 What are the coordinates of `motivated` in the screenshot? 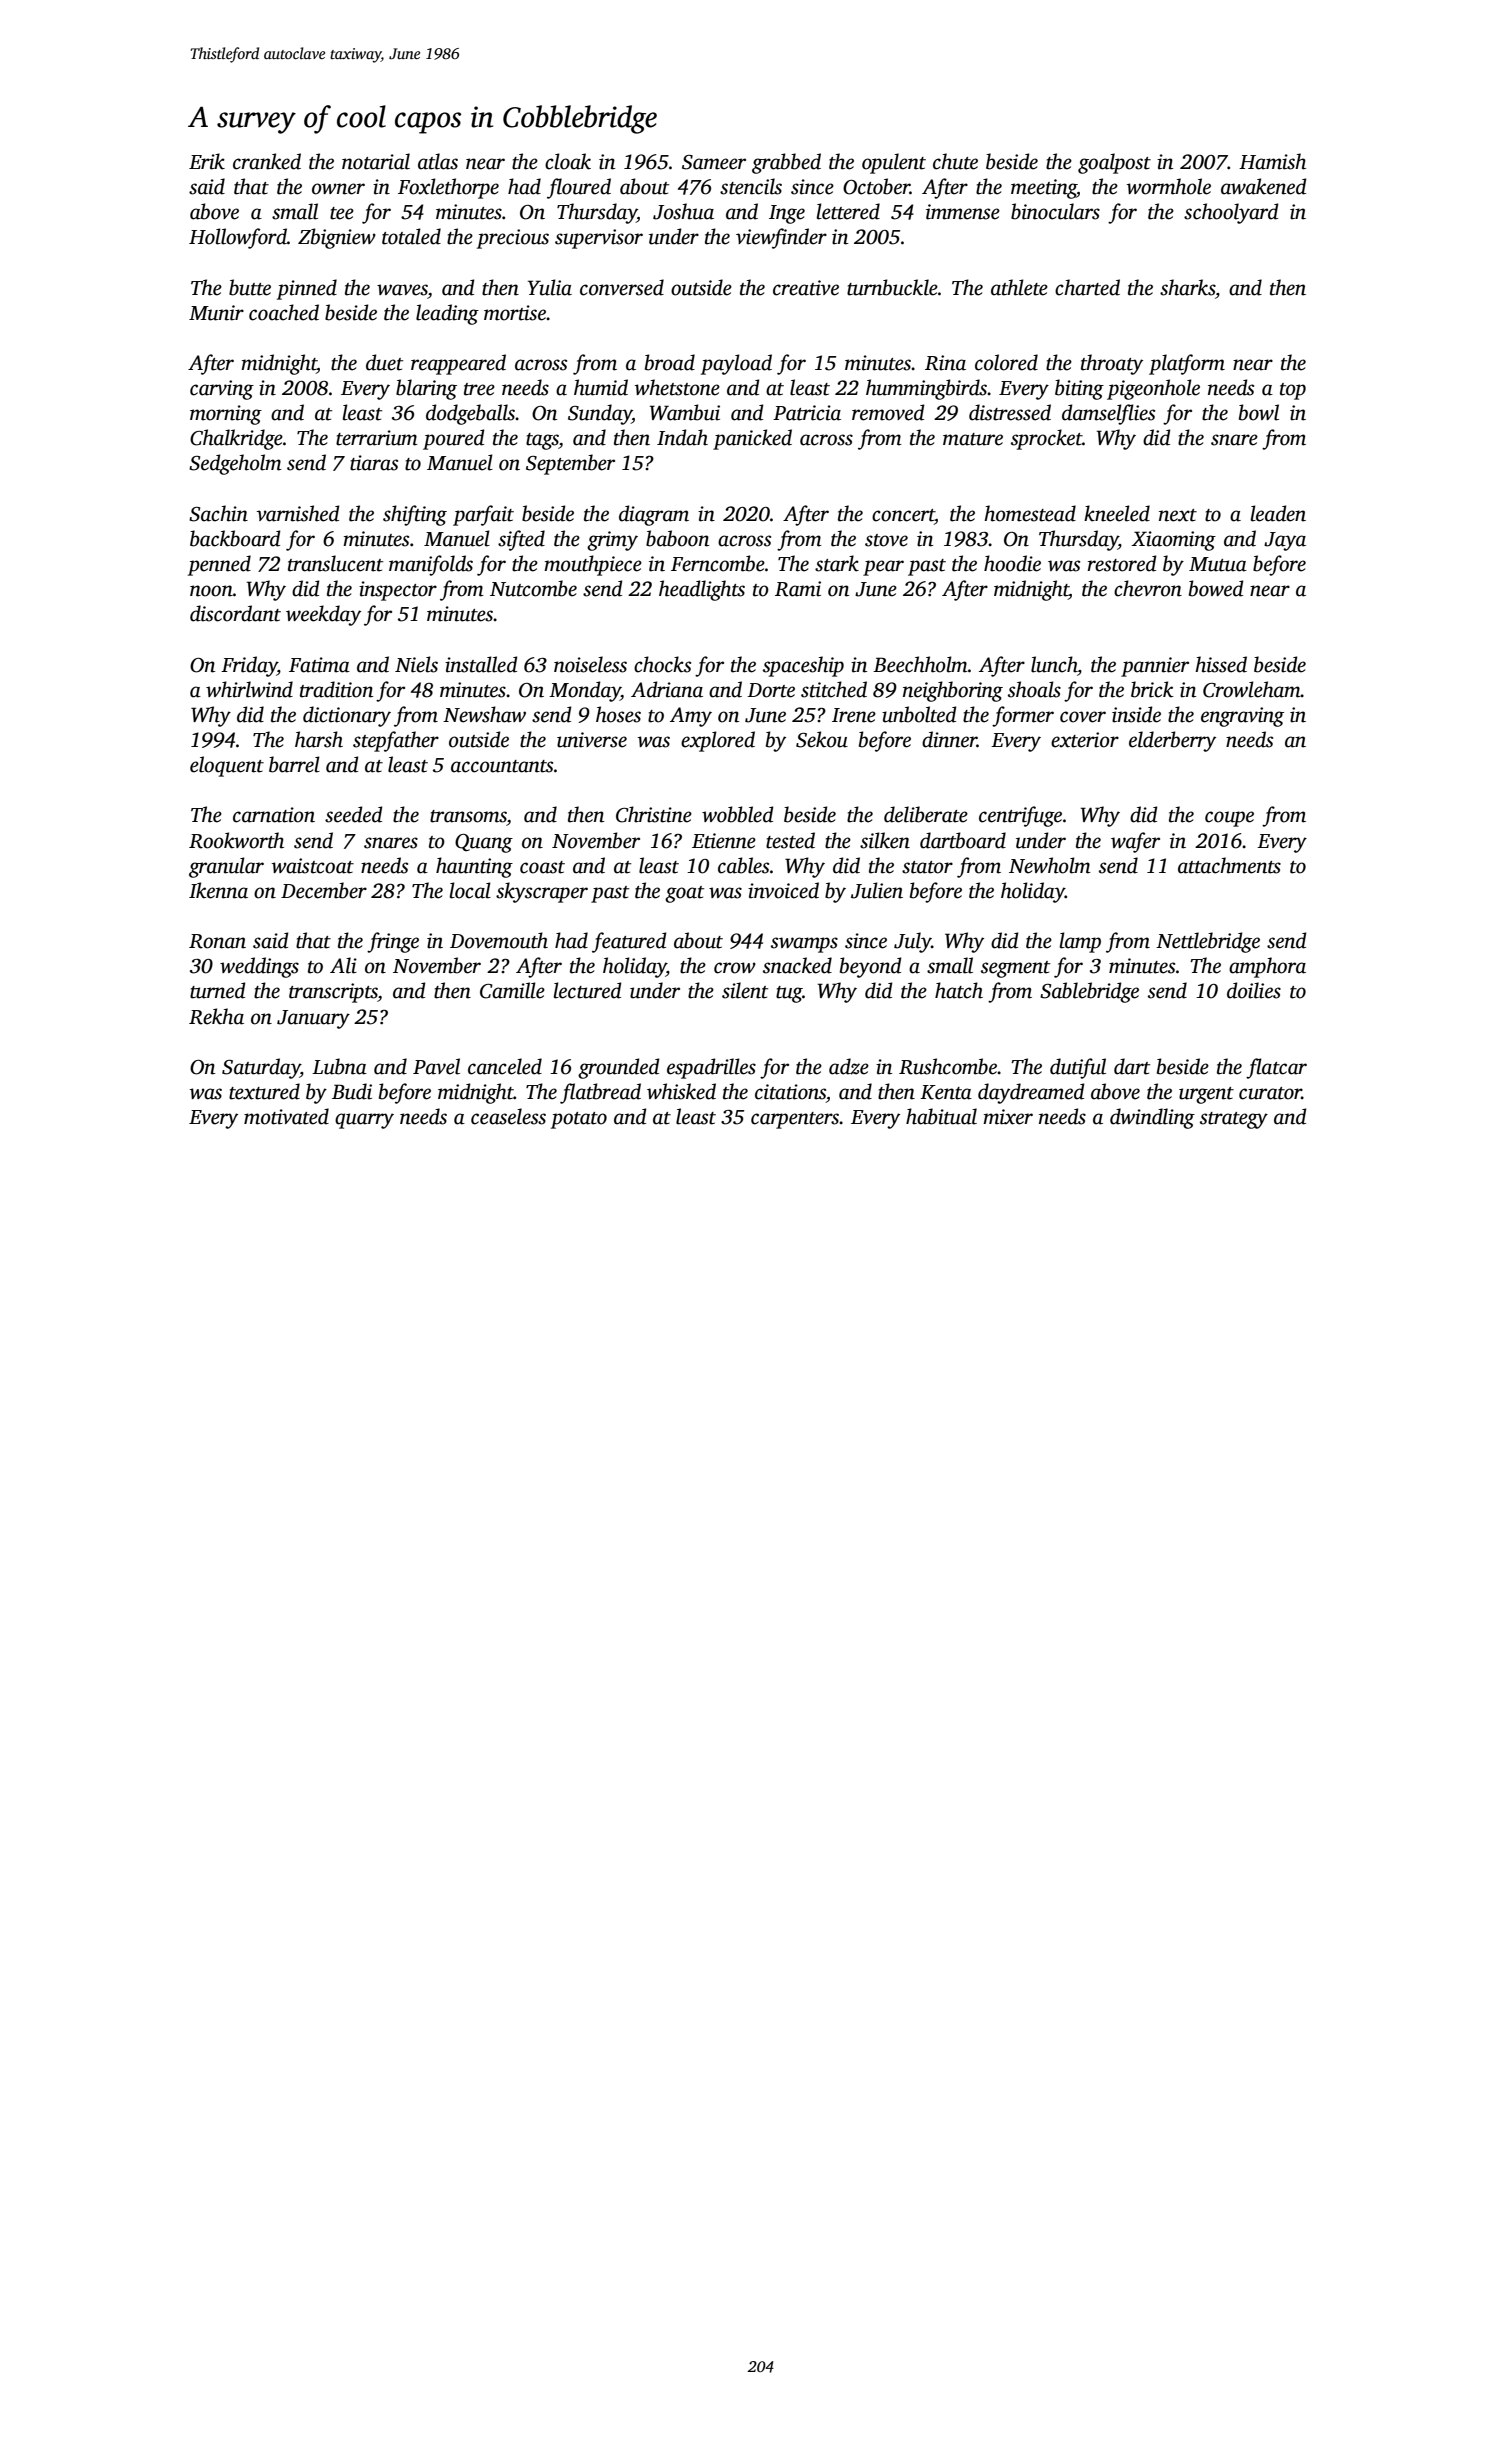 It's located at (286, 1116).
